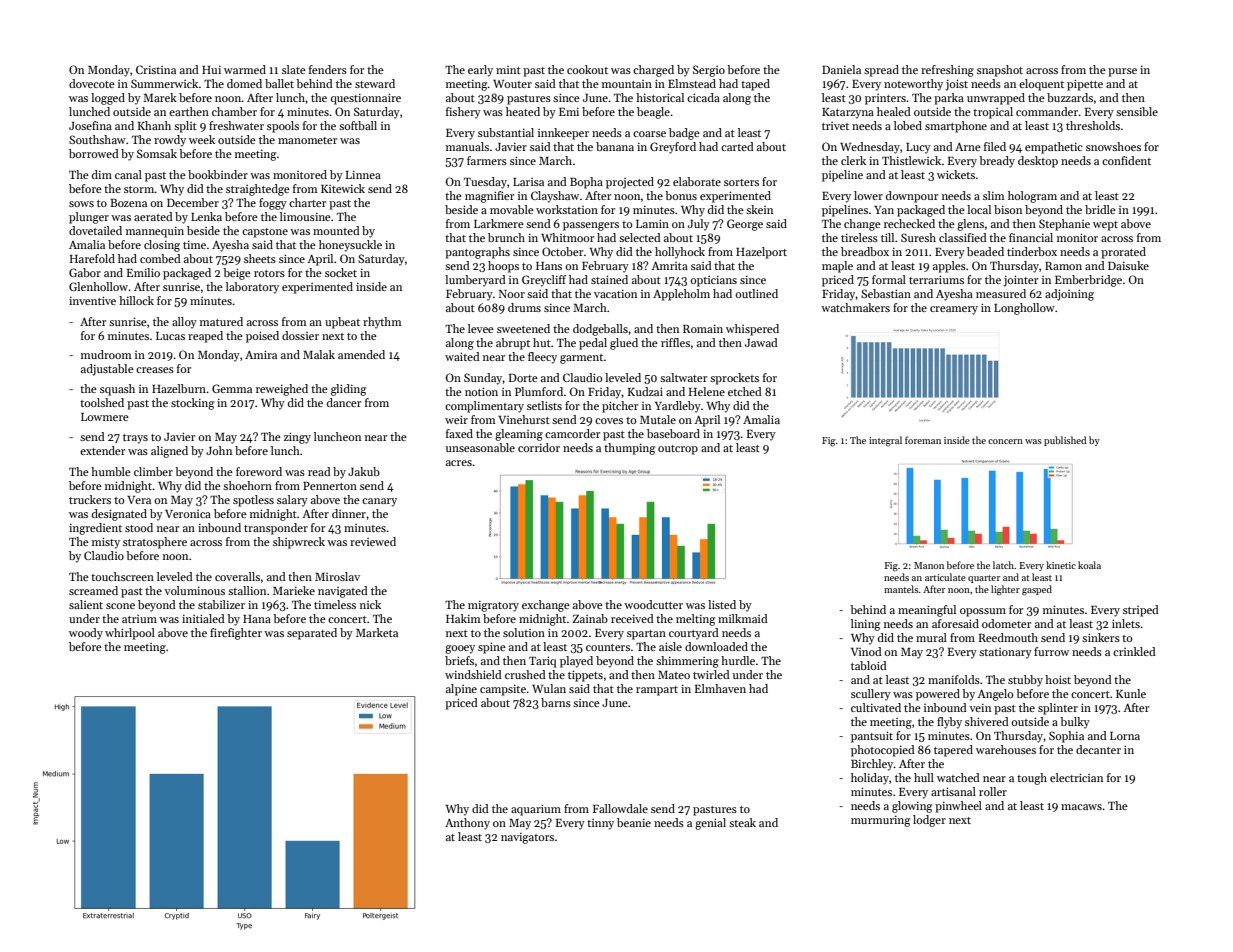 This page has height=952, width=1233. I want to click on truckers, so click(90, 499).
